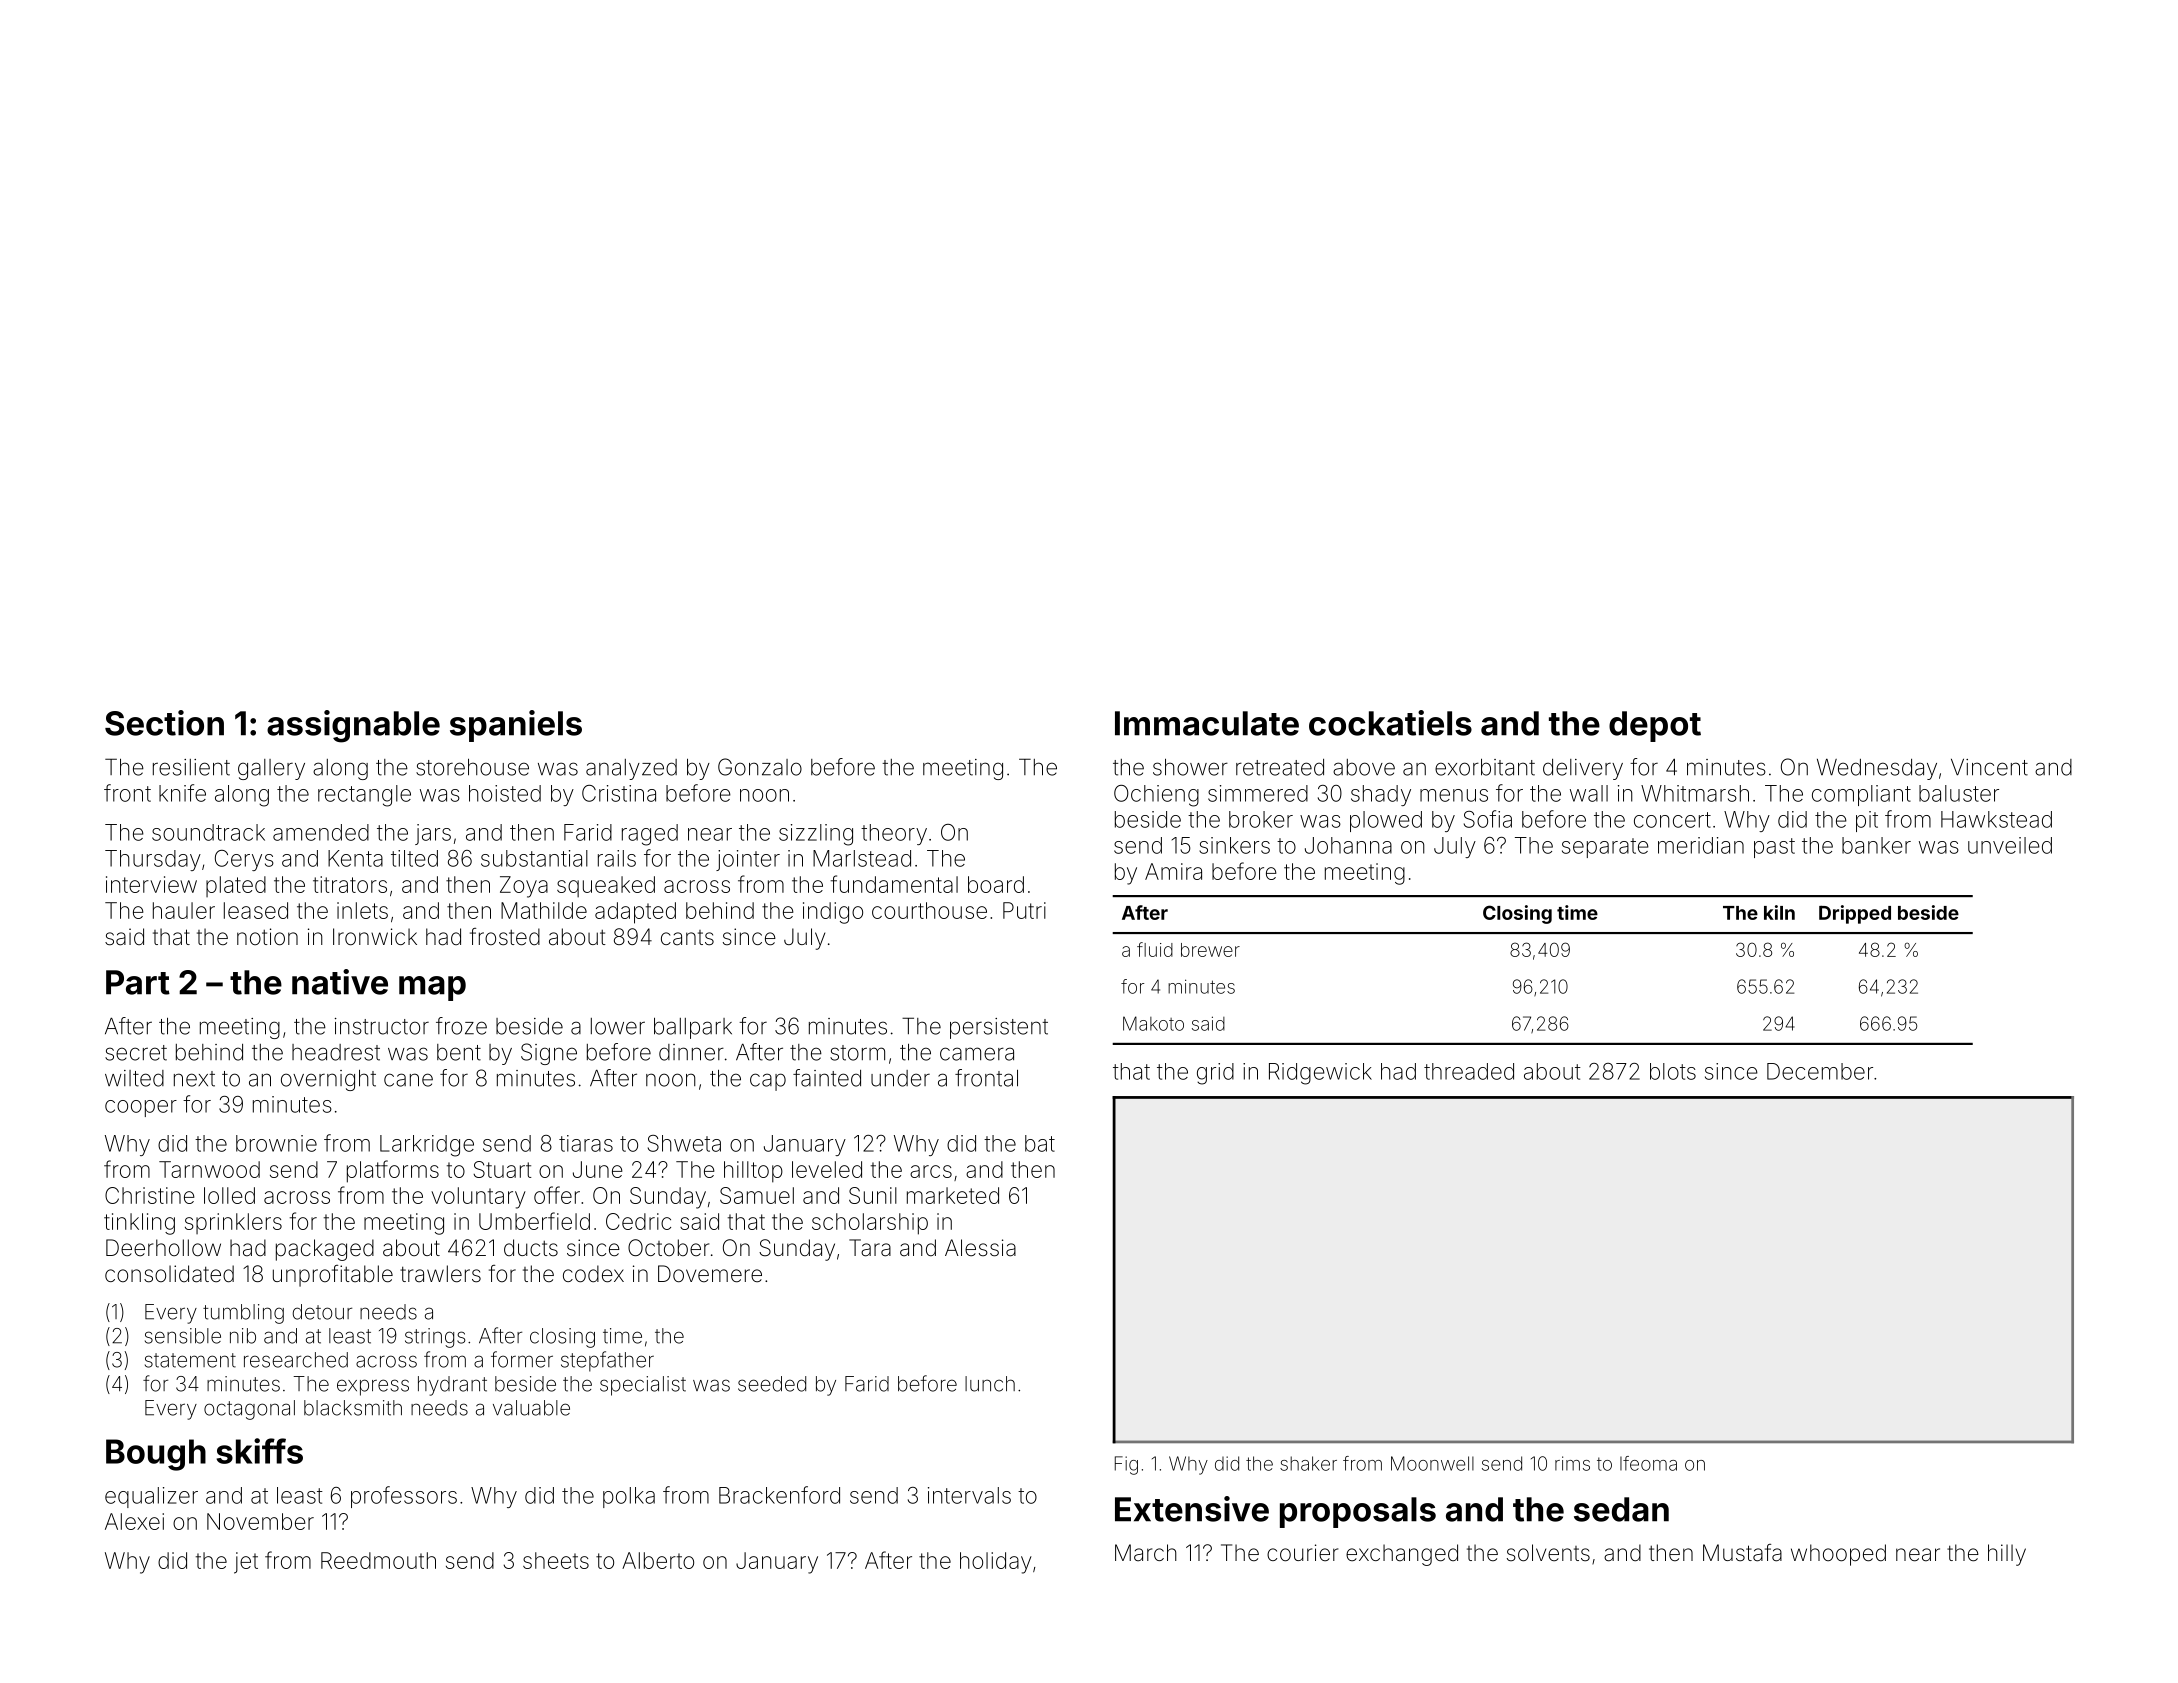 The image size is (2178, 1683). Describe the element at coordinates (1207, 723) in the screenshot. I see `Immaculate` at that location.
